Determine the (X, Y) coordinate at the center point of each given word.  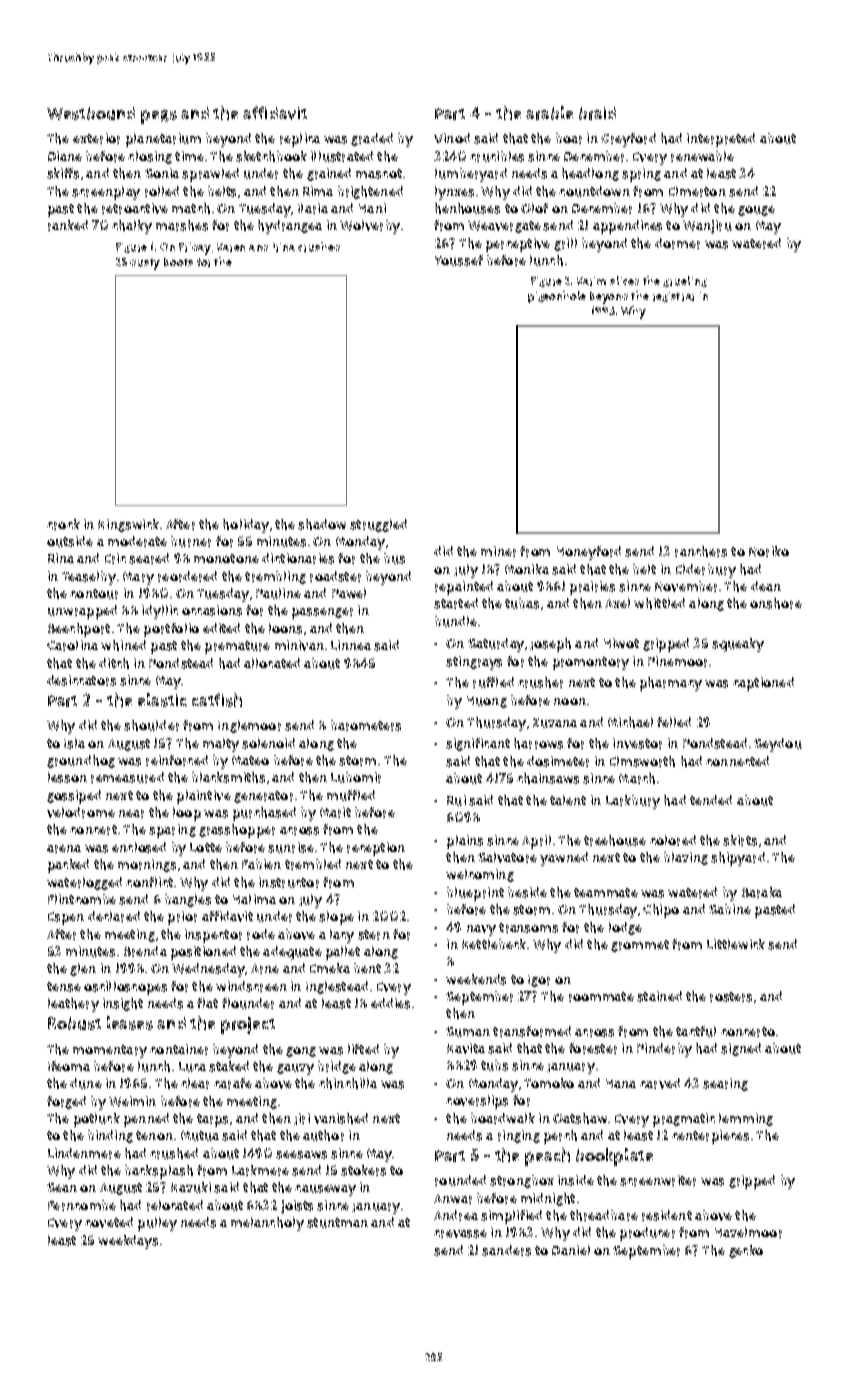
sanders (506, 1250)
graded (372, 139)
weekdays (128, 1242)
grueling (685, 281)
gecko (746, 1251)
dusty (145, 264)
